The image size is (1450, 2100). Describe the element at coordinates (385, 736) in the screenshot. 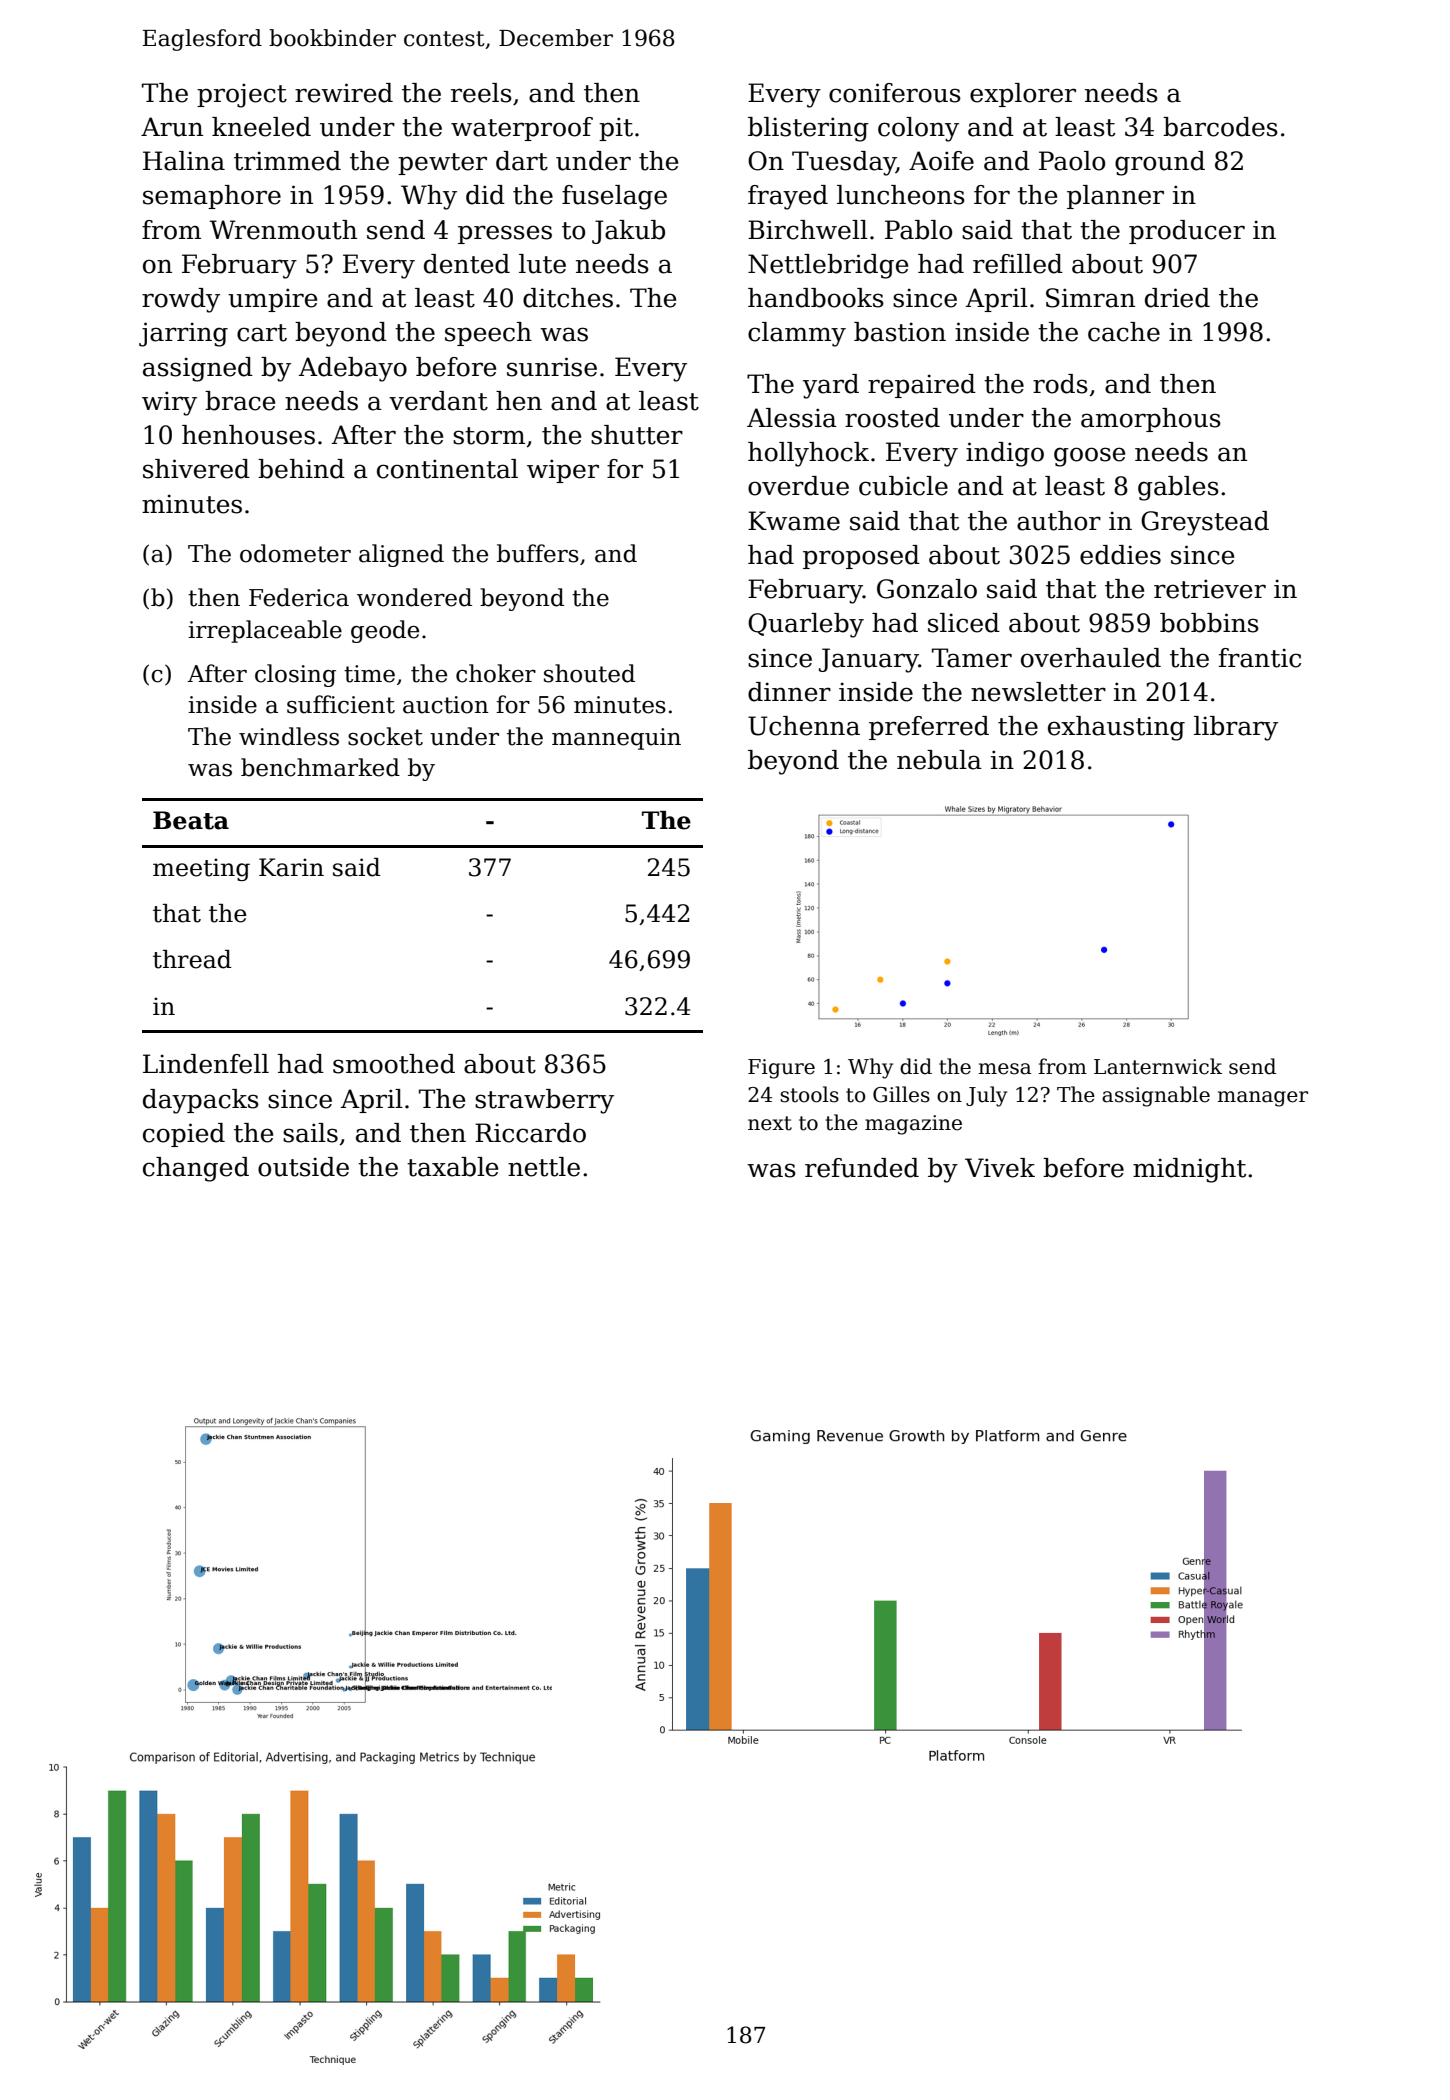

I see `socket` at that location.
